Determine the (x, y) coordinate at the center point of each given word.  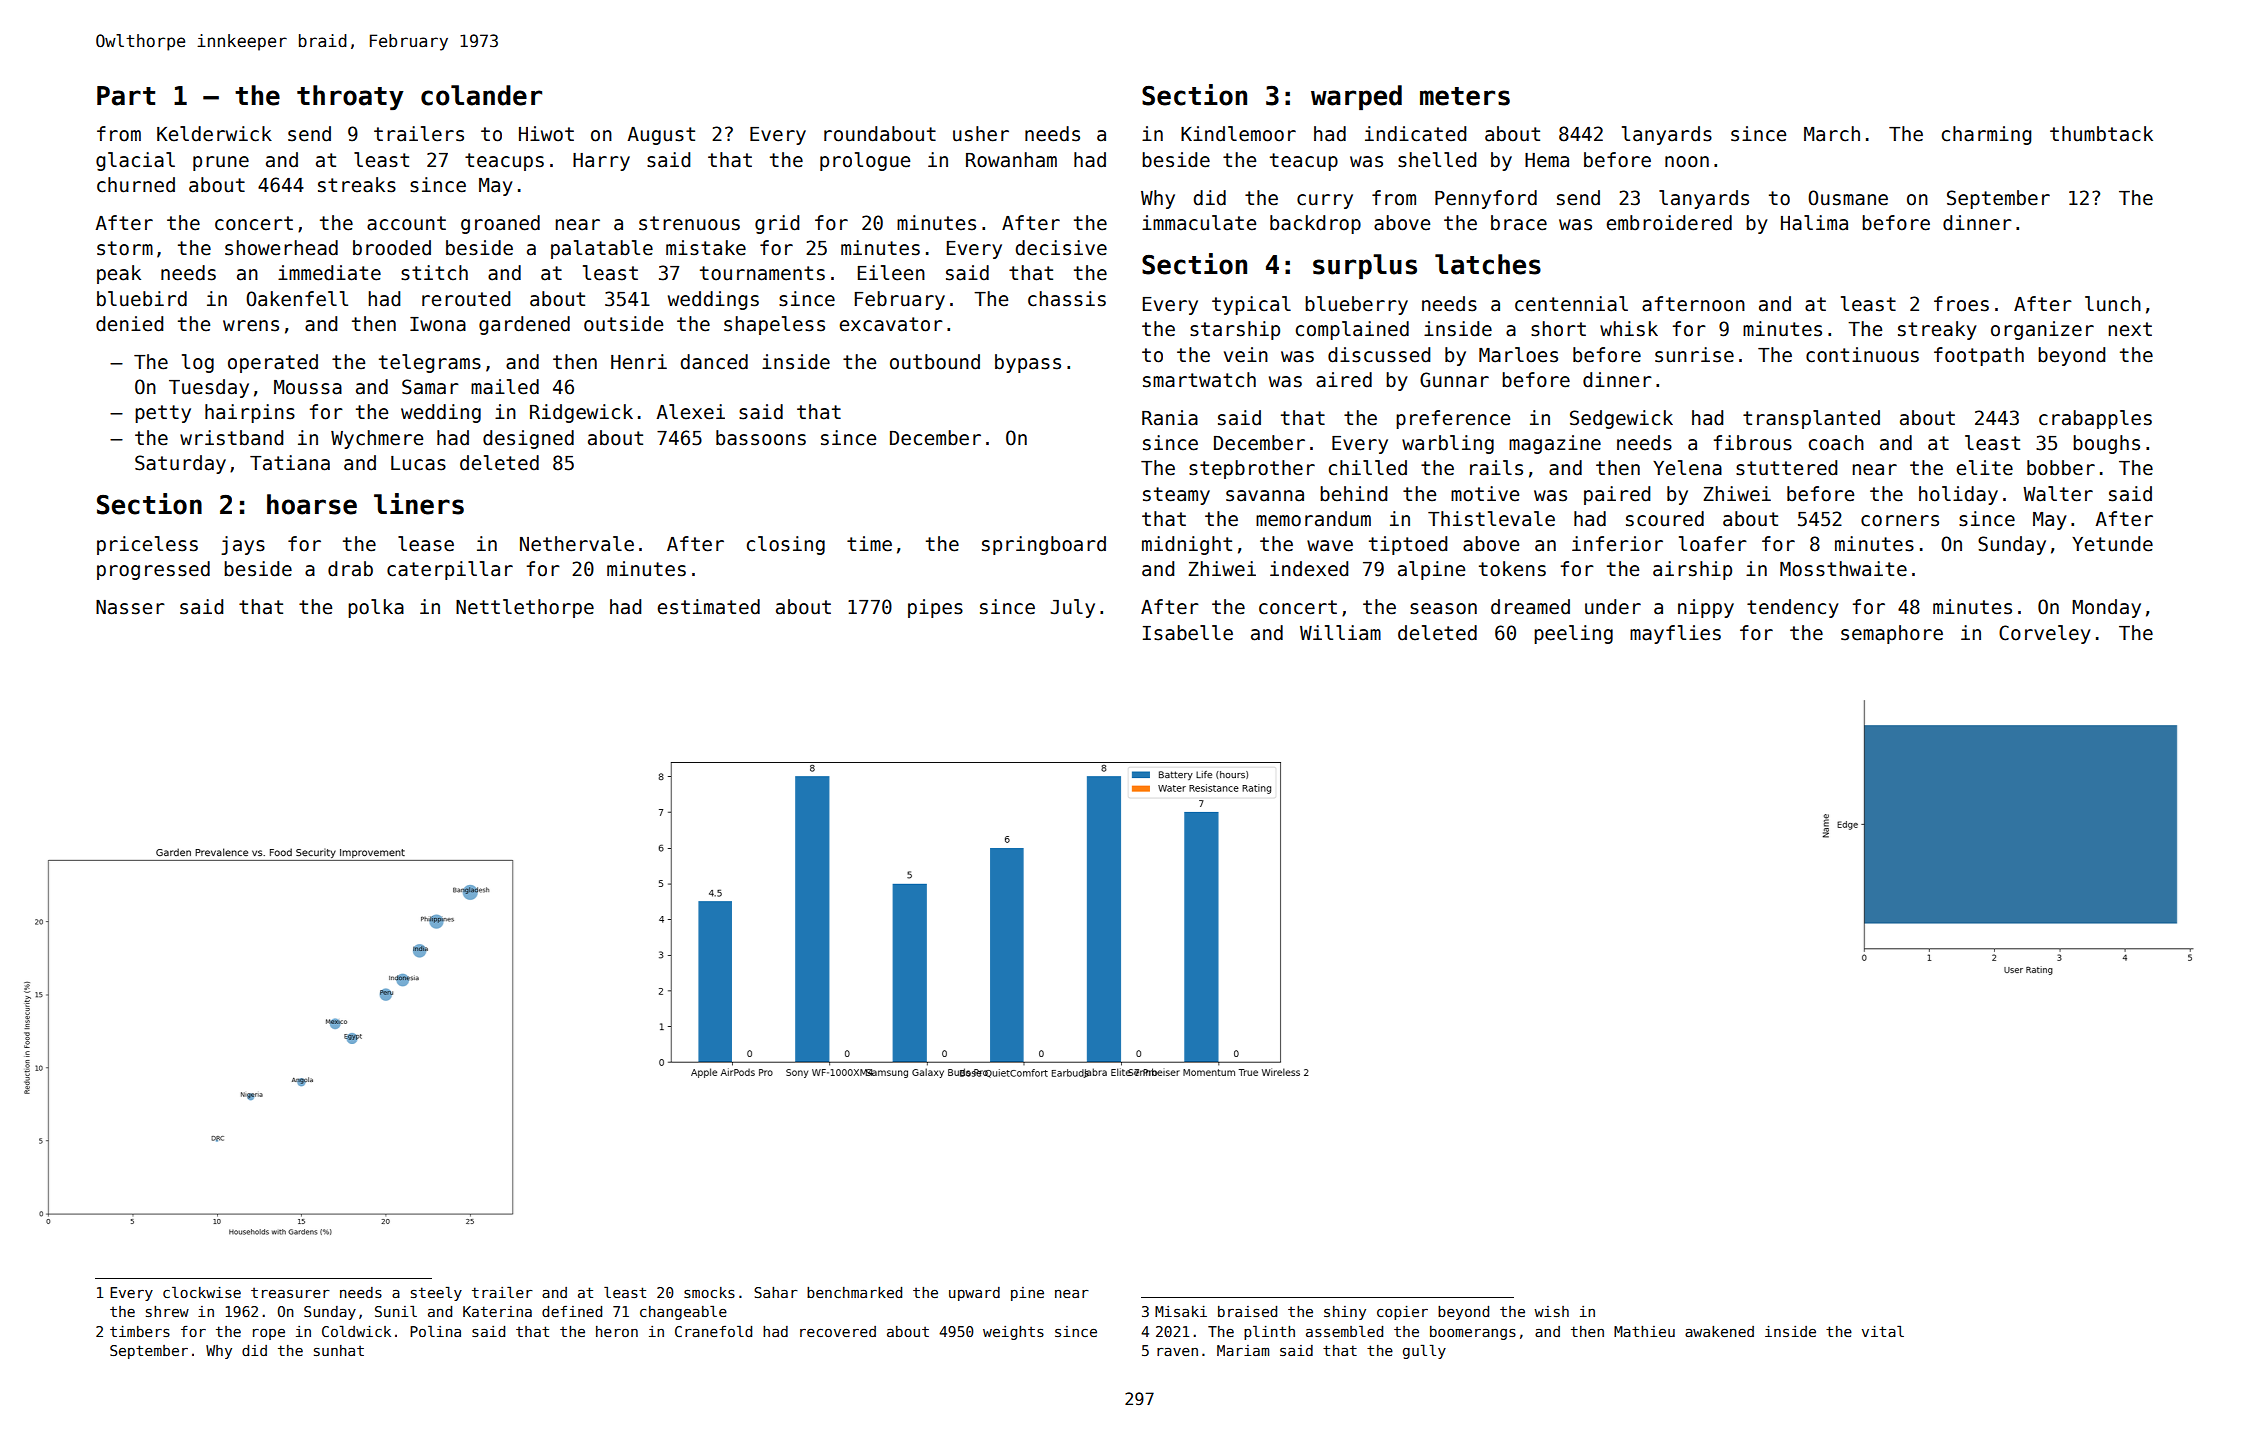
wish (1551, 1311)
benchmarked (854, 1292)
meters (1465, 96)
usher (981, 134)
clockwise (202, 1292)
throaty (350, 97)
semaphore (1892, 634)
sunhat (339, 1350)
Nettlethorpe (525, 608)
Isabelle (1188, 633)
